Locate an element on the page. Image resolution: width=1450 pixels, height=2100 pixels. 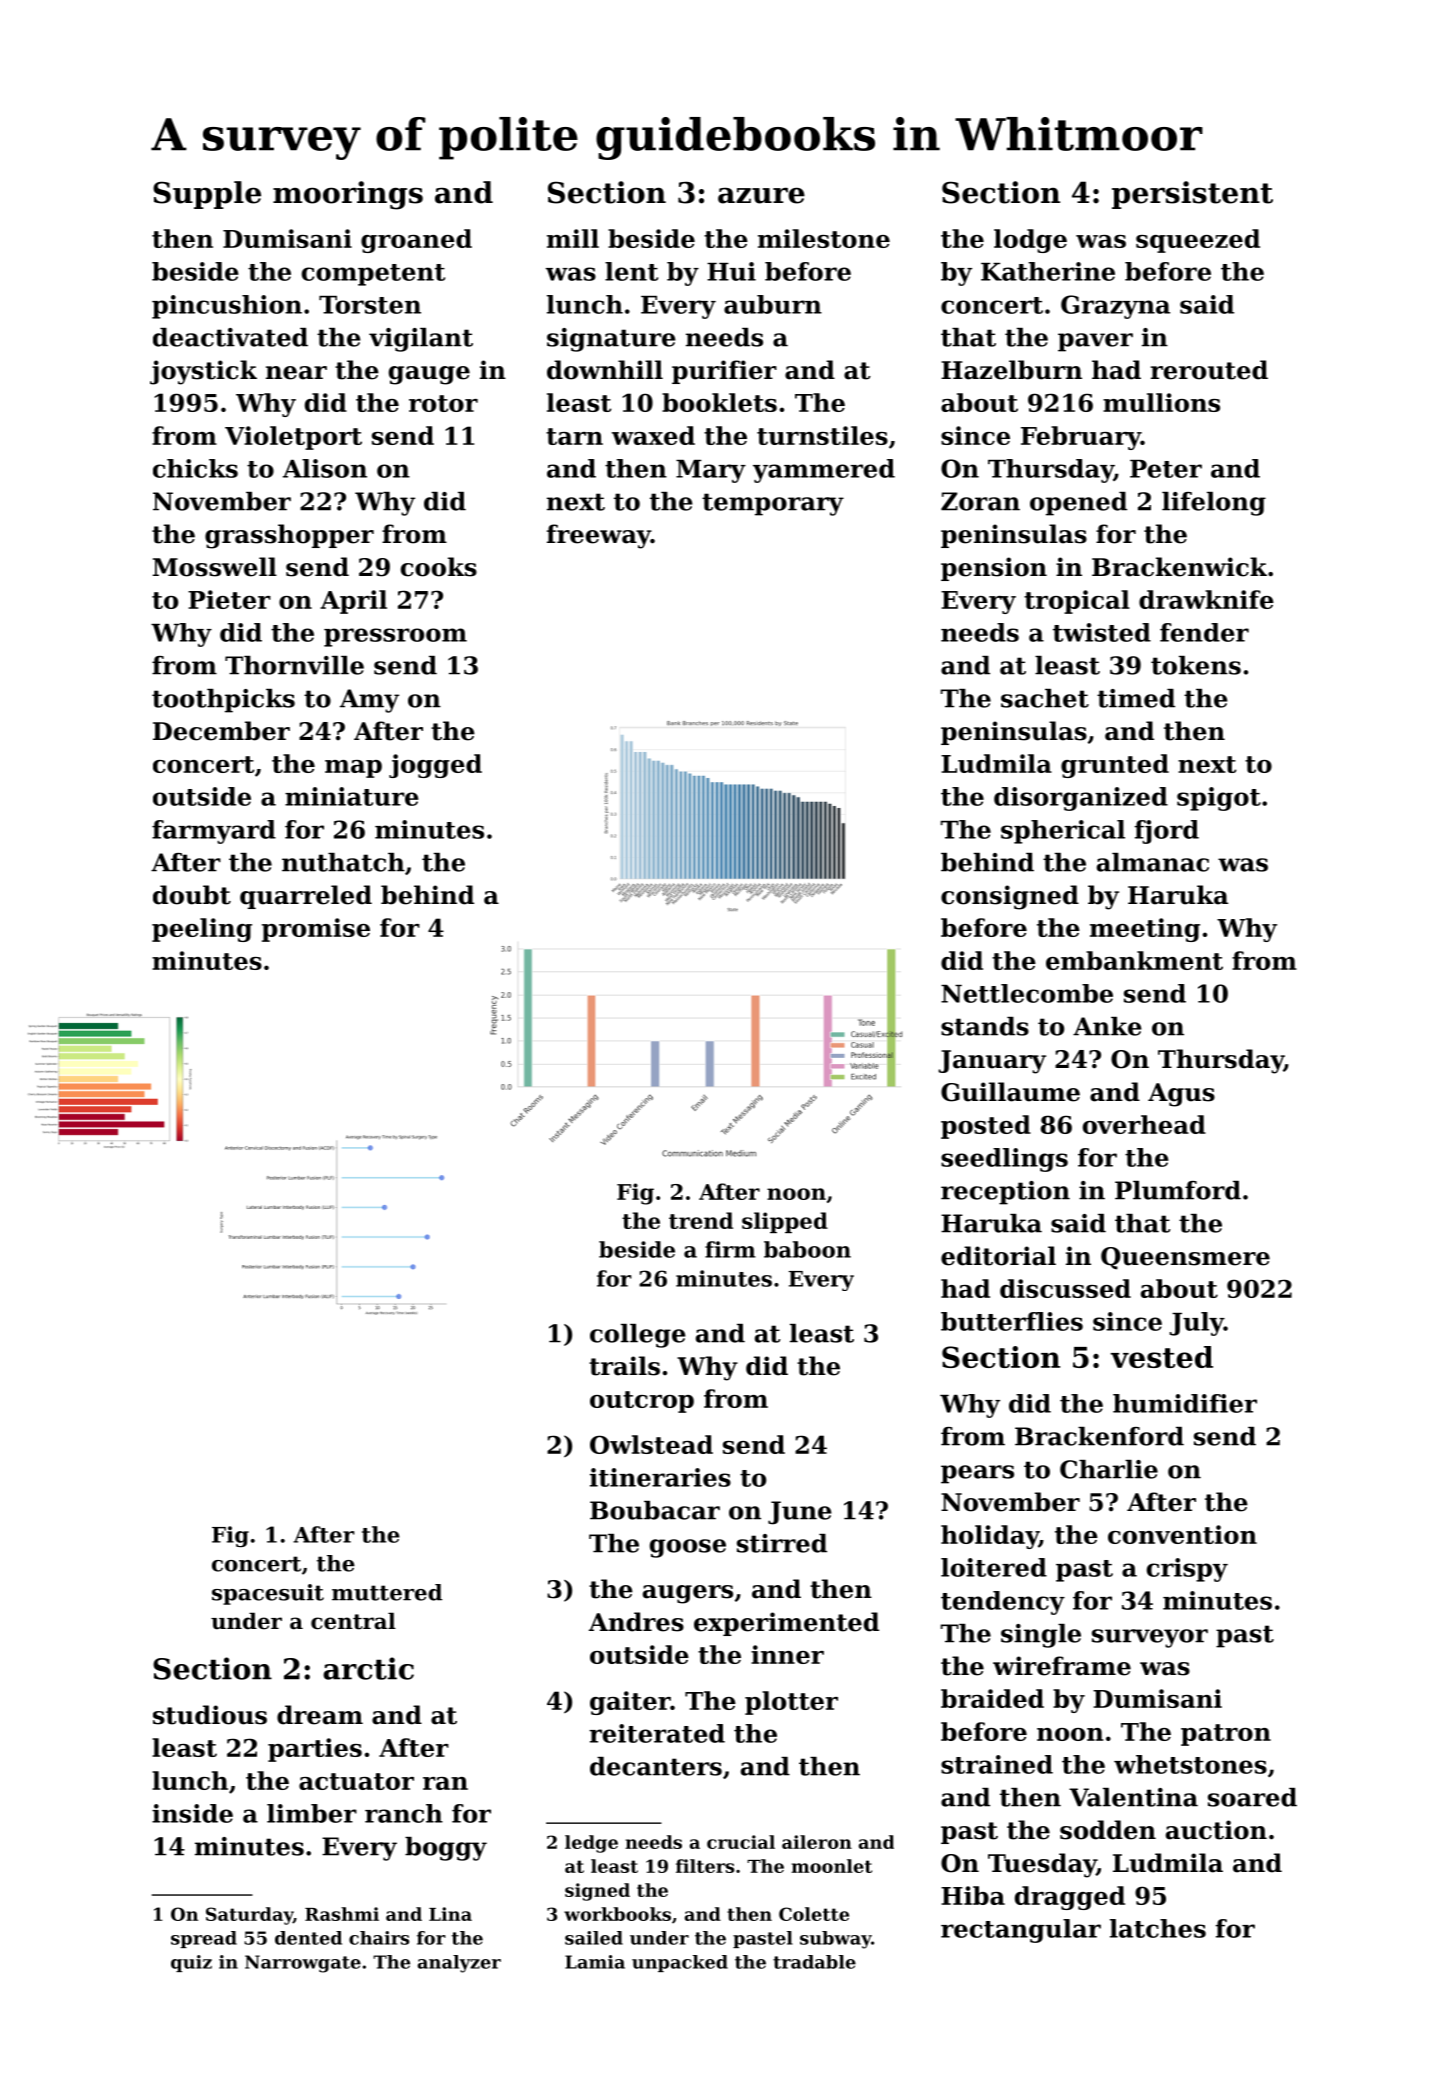
quarreled is located at coordinates (306, 897).
